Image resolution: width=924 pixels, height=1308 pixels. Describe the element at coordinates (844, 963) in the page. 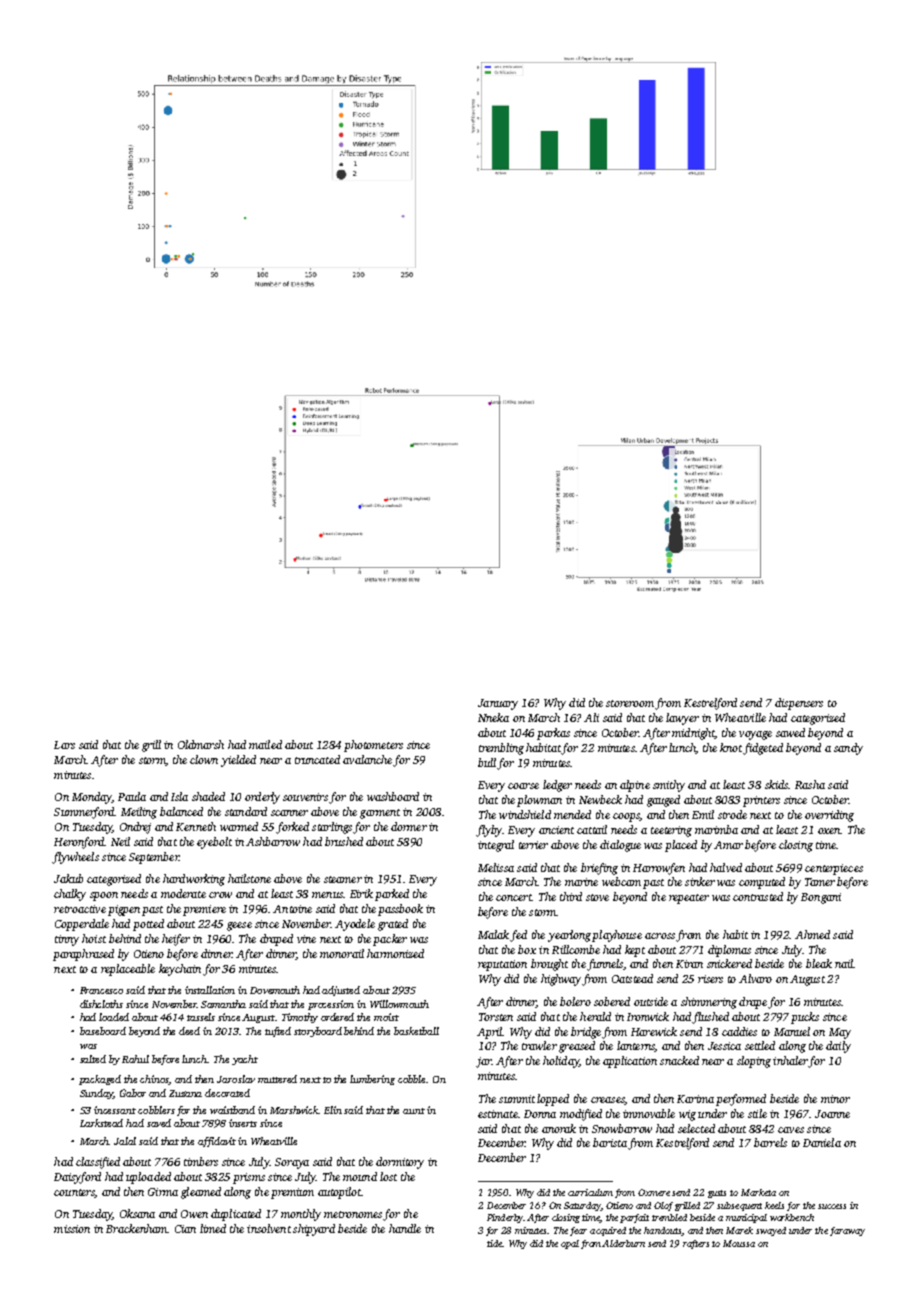

I see `nail` at that location.
